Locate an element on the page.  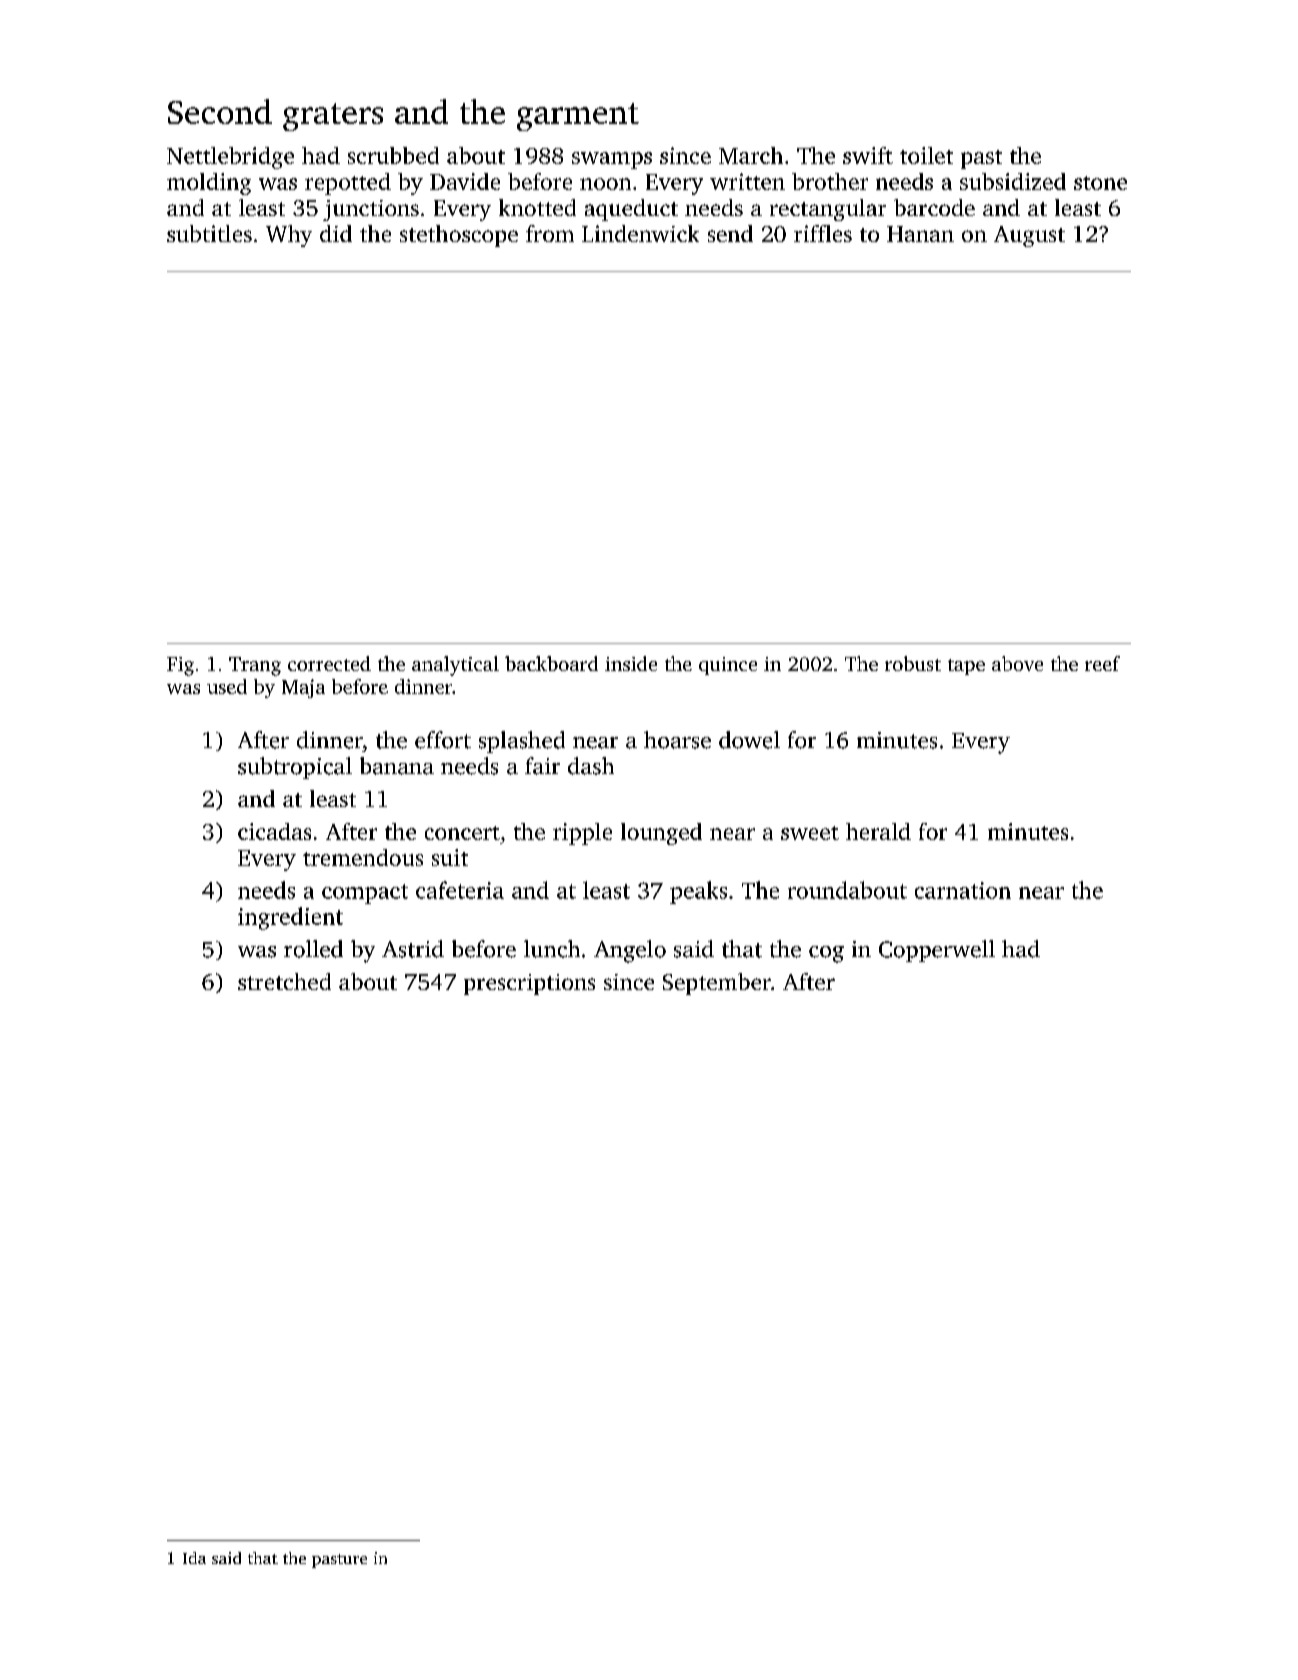
riffles is located at coordinates (823, 233).
